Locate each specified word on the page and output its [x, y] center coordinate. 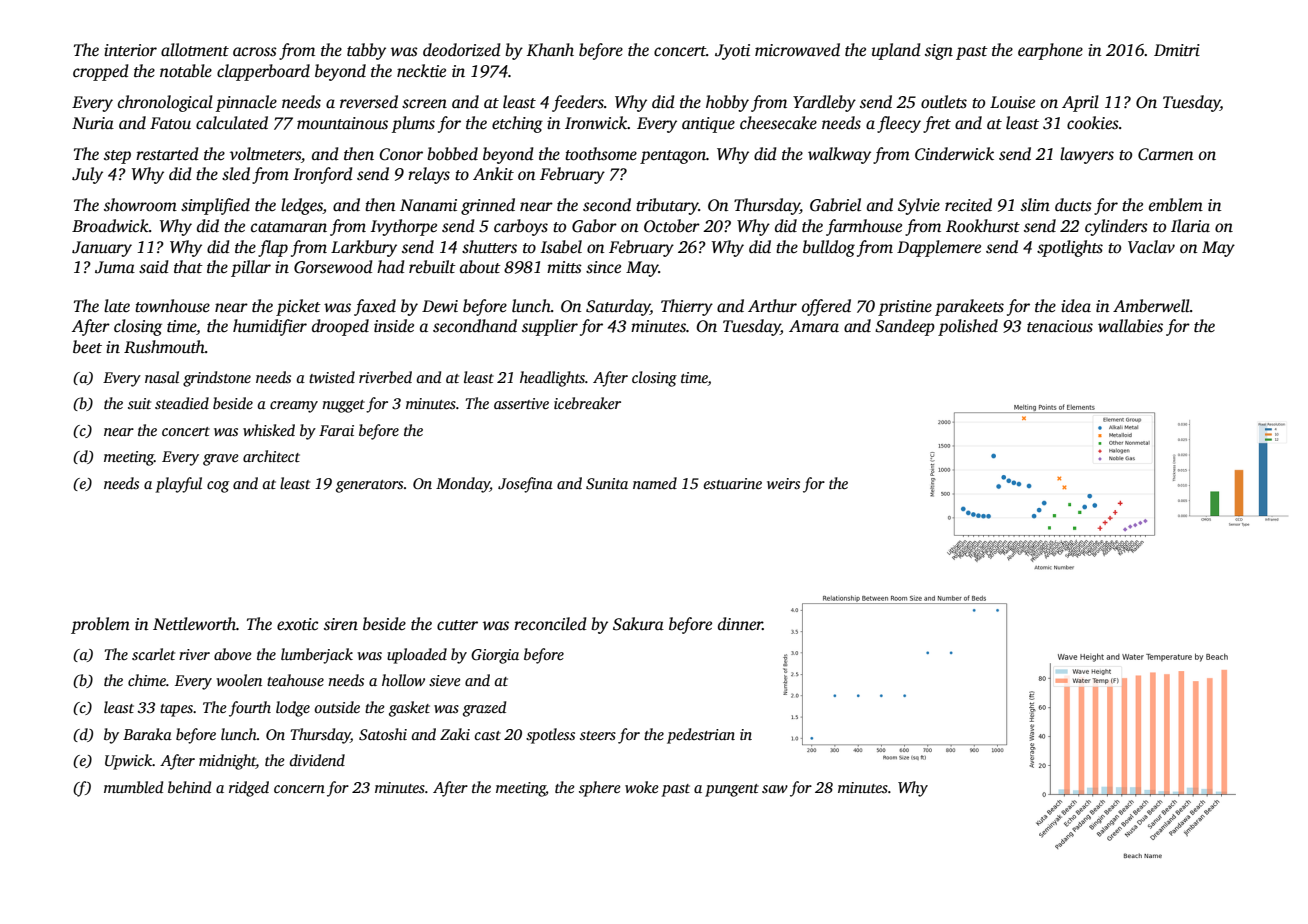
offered [826, 307]
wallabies [1130, 326]
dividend [317, 760]
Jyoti [732, 52]
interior [130, 50]
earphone [1050, 51]
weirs [783, 483]
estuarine [733, 483]
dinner [740, 624]
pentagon [673, 157]
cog [218, 487]
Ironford [323, 175]
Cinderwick [954, 154]
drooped [340, 327]
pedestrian [701, 736]
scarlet [153, 654]
